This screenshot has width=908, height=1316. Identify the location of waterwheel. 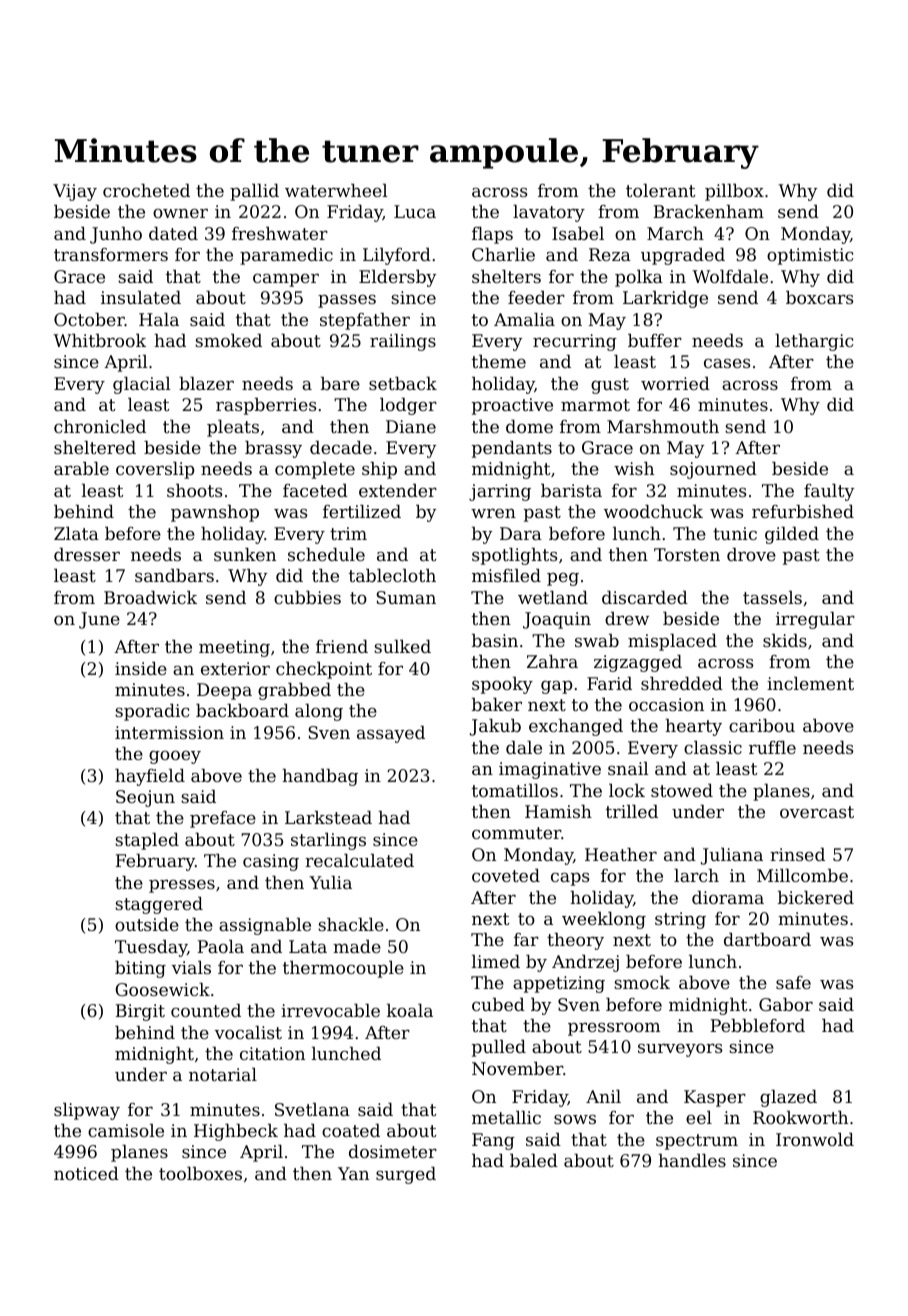
(336, 190).
